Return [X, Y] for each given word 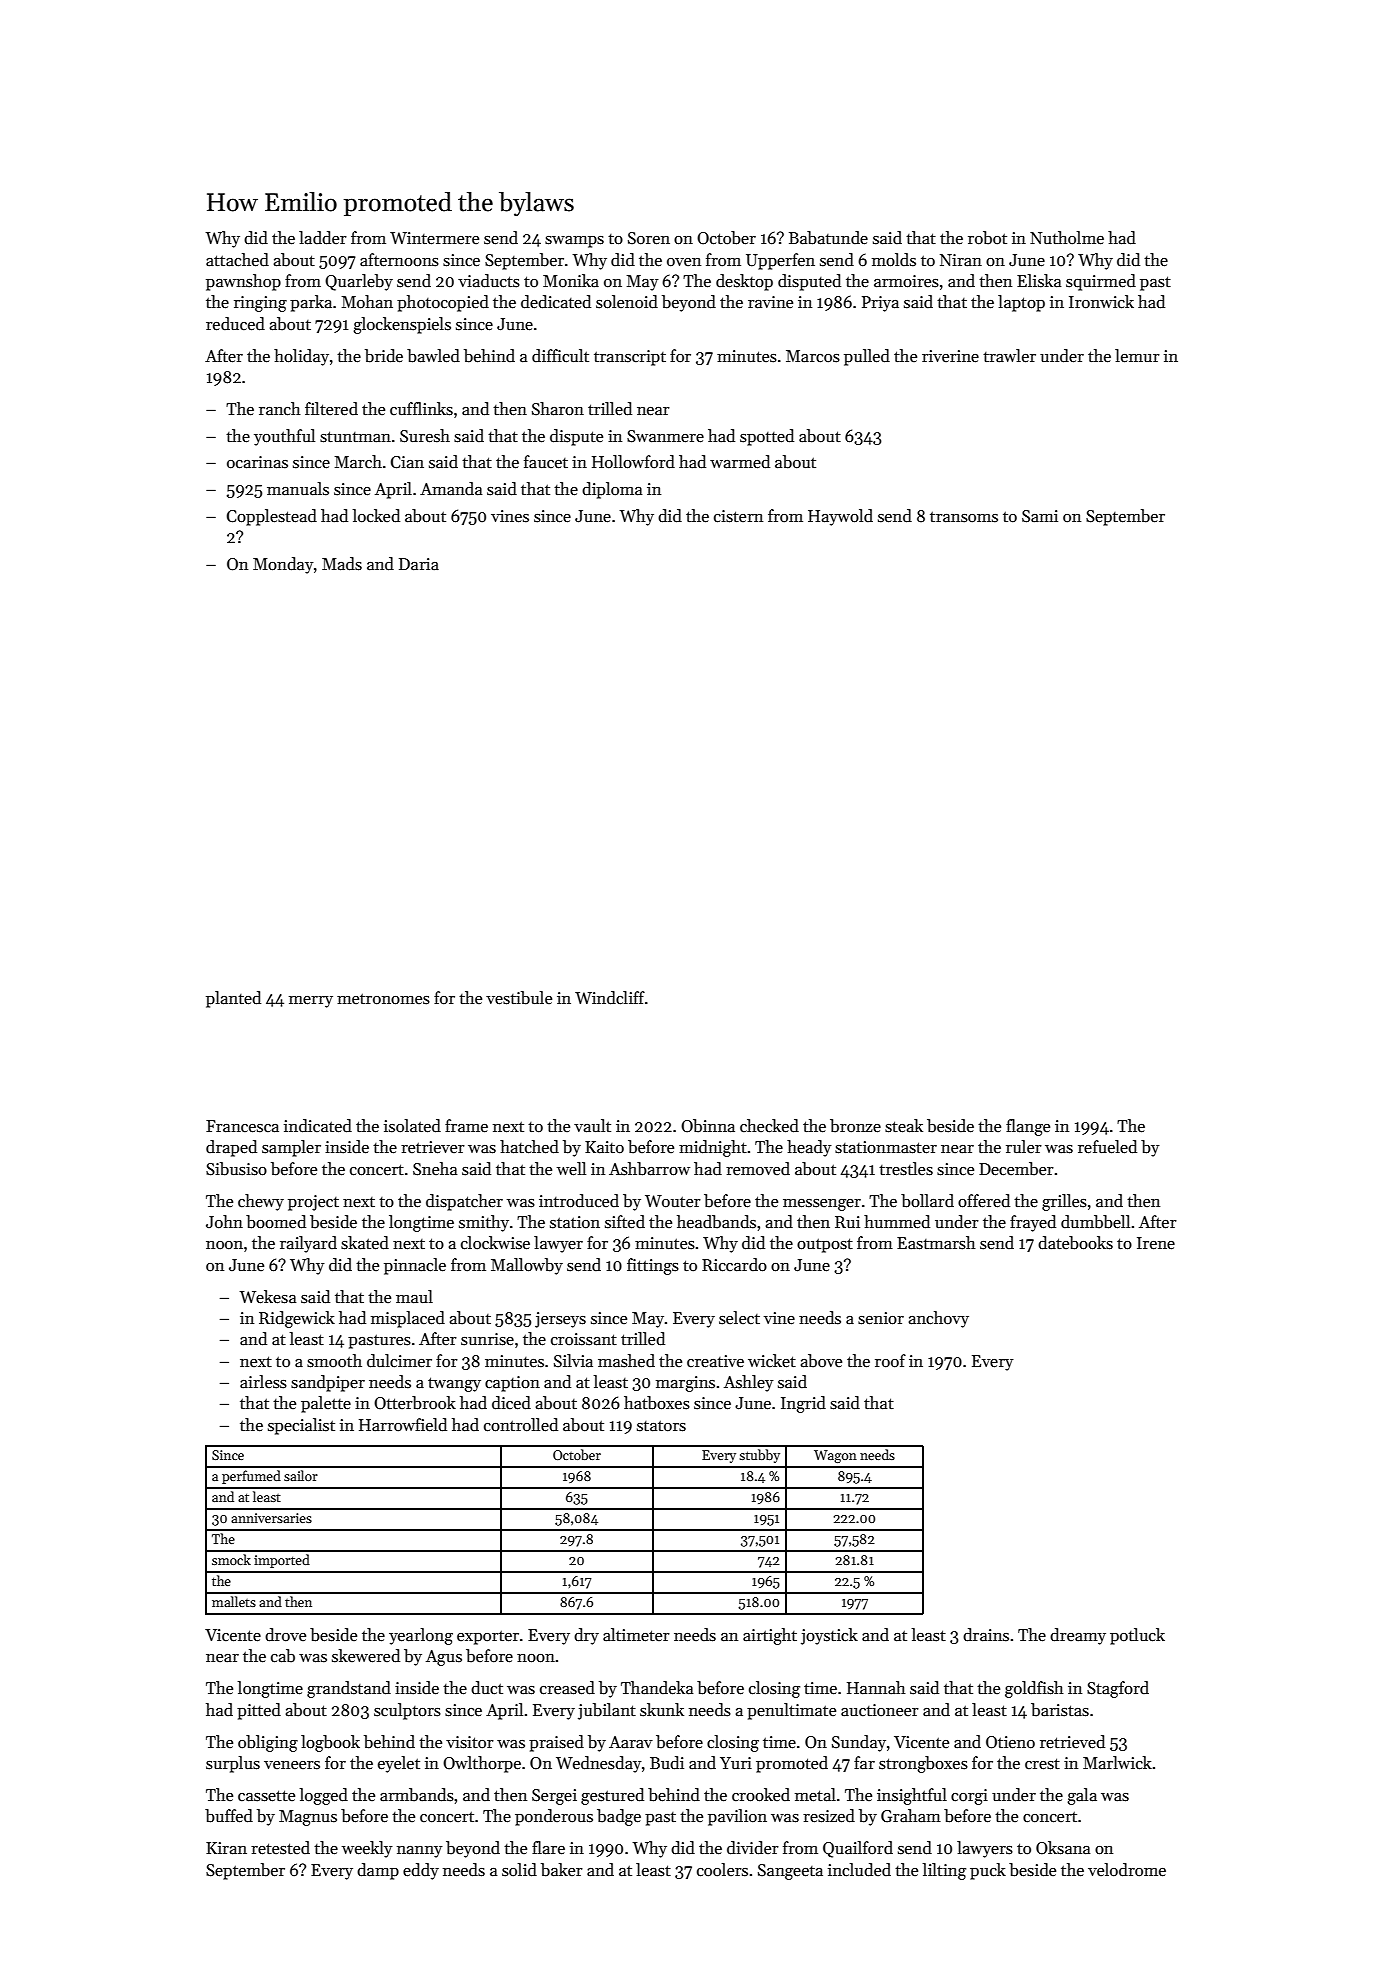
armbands [417, 1795]
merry [311, 1002]
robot [987, 238]
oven [684, 262]
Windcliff [610, 998]
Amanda [451, 489]
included [859, 1869]
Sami [1040, 516]
